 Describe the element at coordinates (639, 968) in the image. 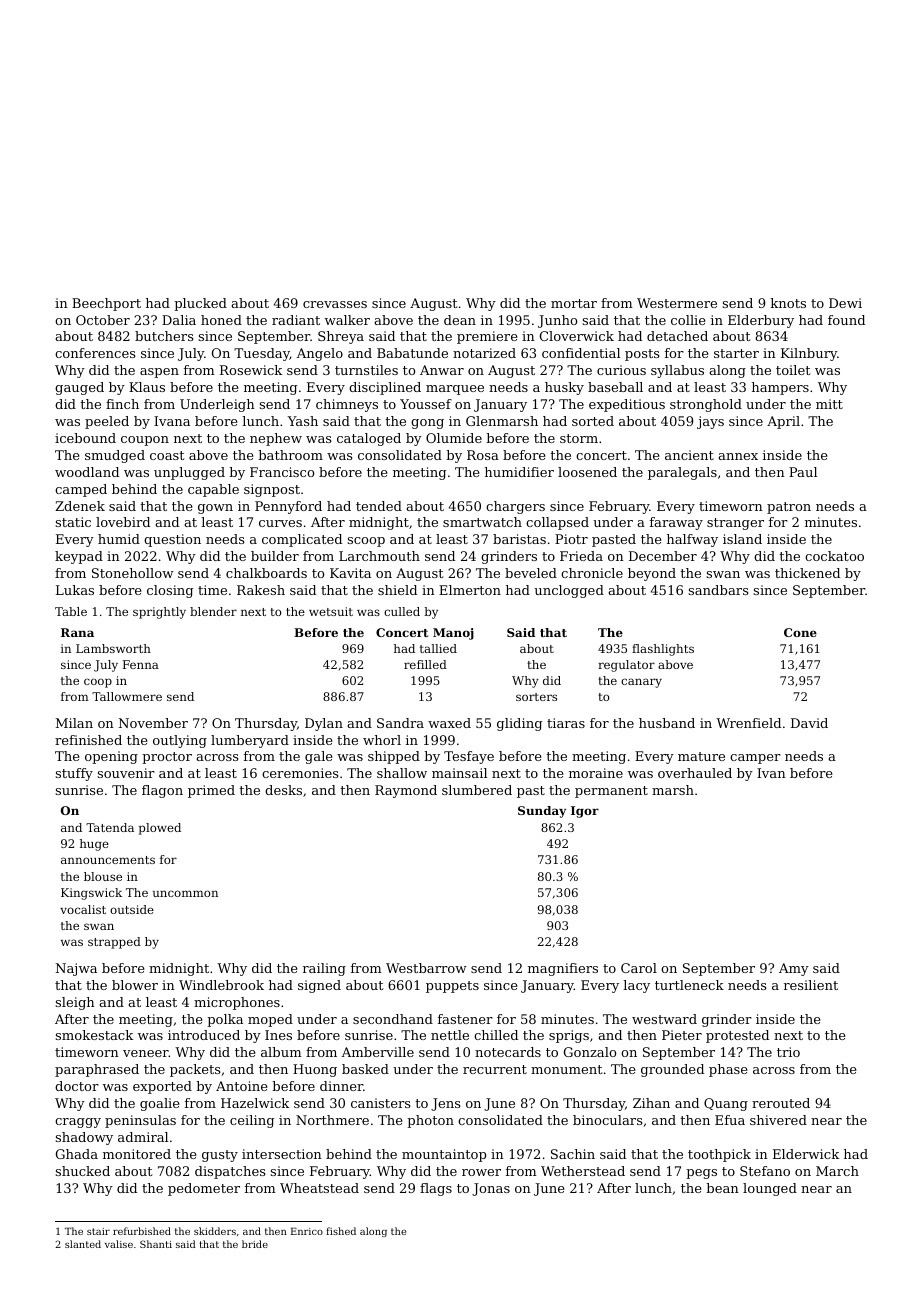

I see `Carol` at that location.
